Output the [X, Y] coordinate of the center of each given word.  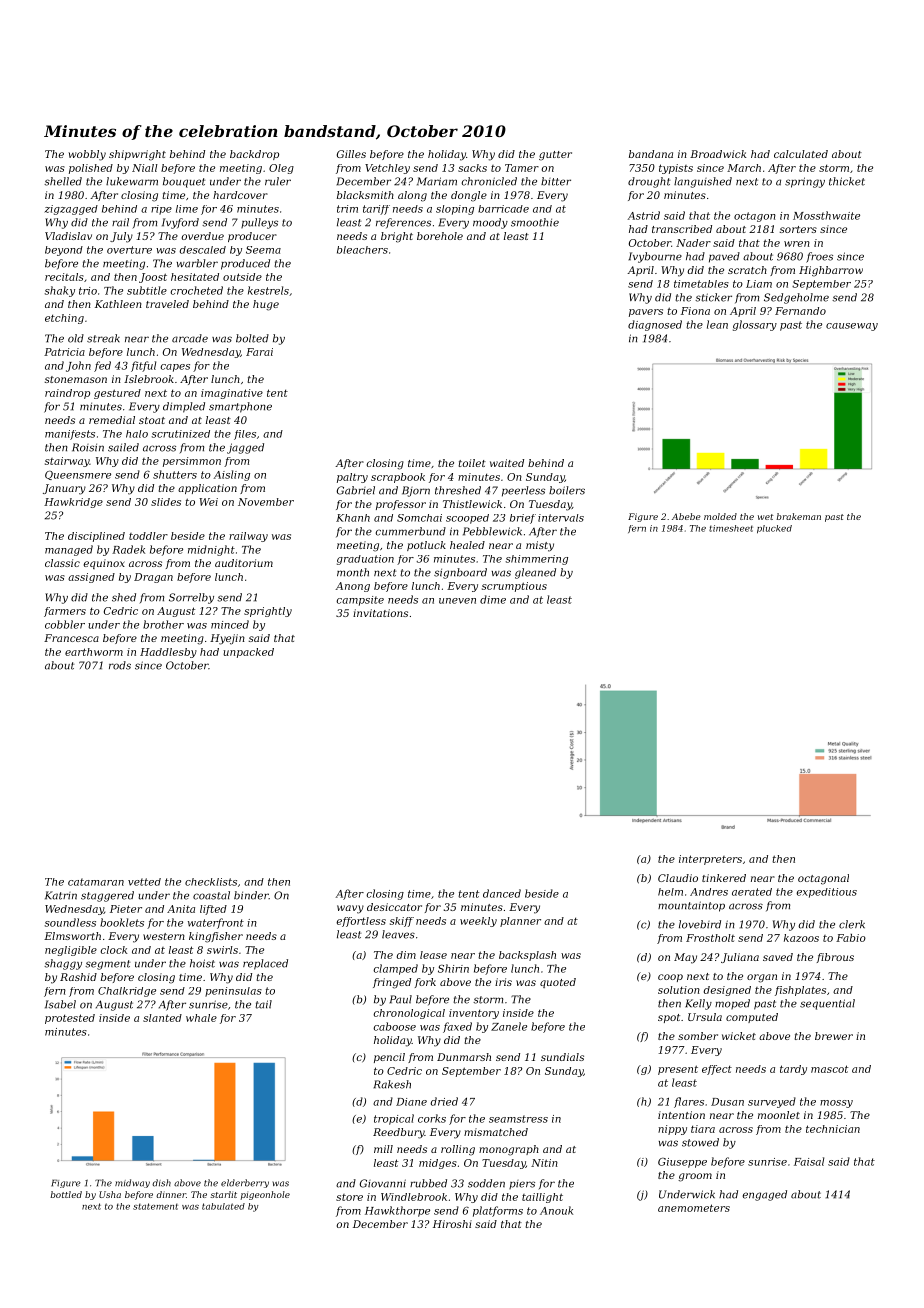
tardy [793, 1070]
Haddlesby [168, 653]
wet [765, 517]
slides [166, 502]
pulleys [259, 223]
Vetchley [387, 169]
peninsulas [233, 992]
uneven [457, 601]
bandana [651, 154]
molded [720, 516]
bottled [66, 1194]
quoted [558, 983]
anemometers [694, 1208]
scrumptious [514, 587]
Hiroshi [452, 1224]
